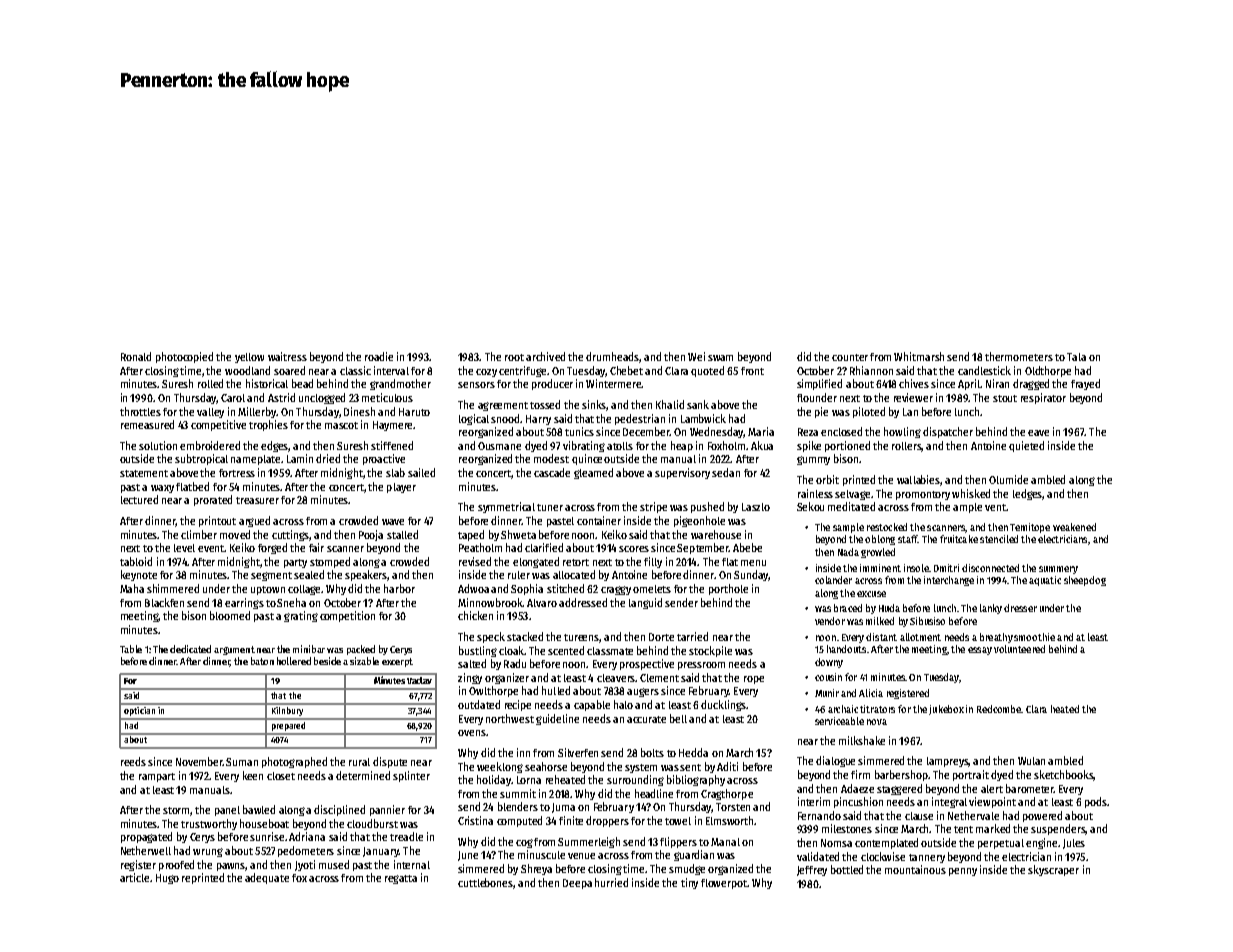 The width and height of the screenshot is (1233, 952). Describe the element at coordinates (919, 356) in the screenshot. I see `Whitmarsh` at that location.
